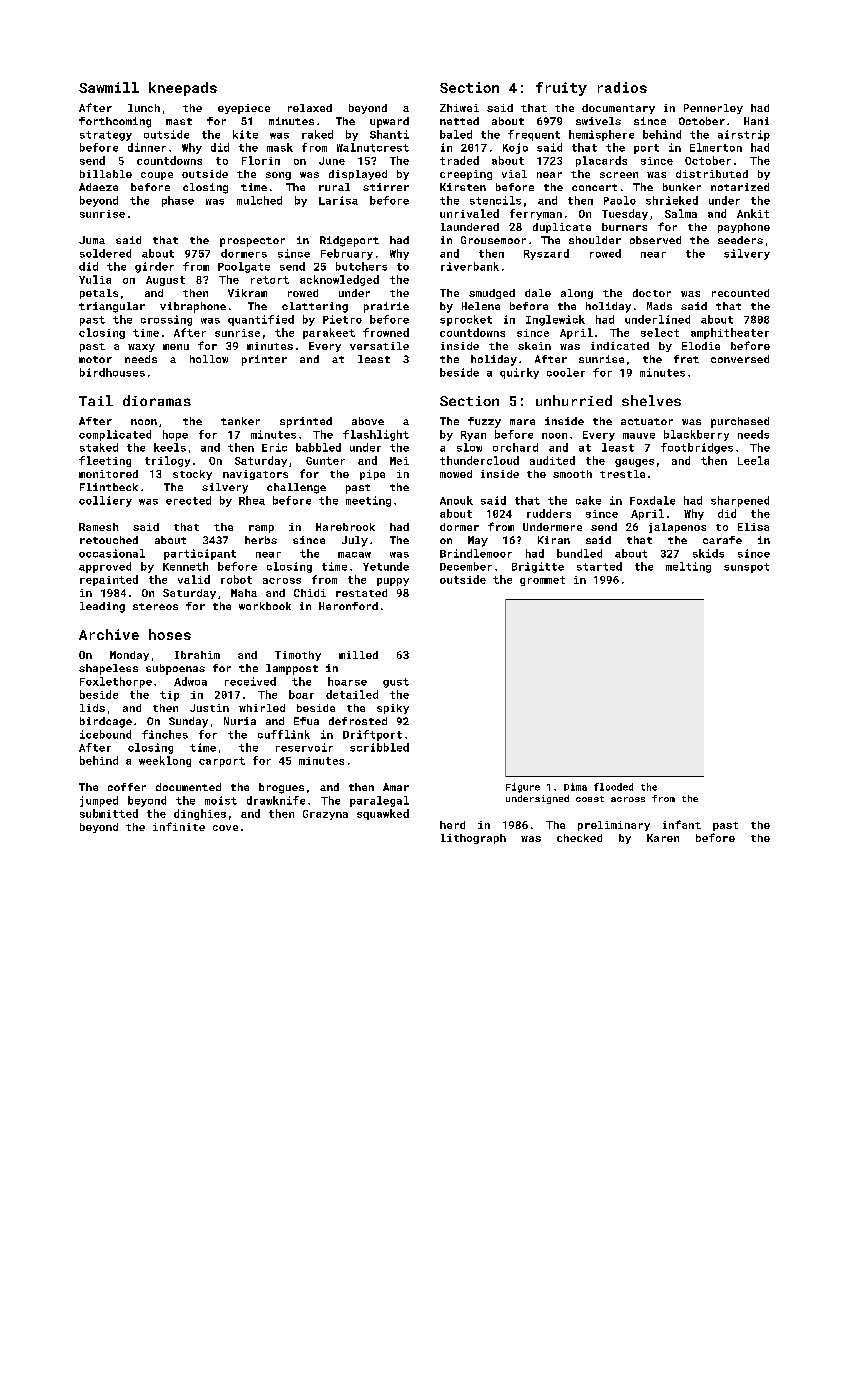  I want to click on phase, so click(178, 201).
